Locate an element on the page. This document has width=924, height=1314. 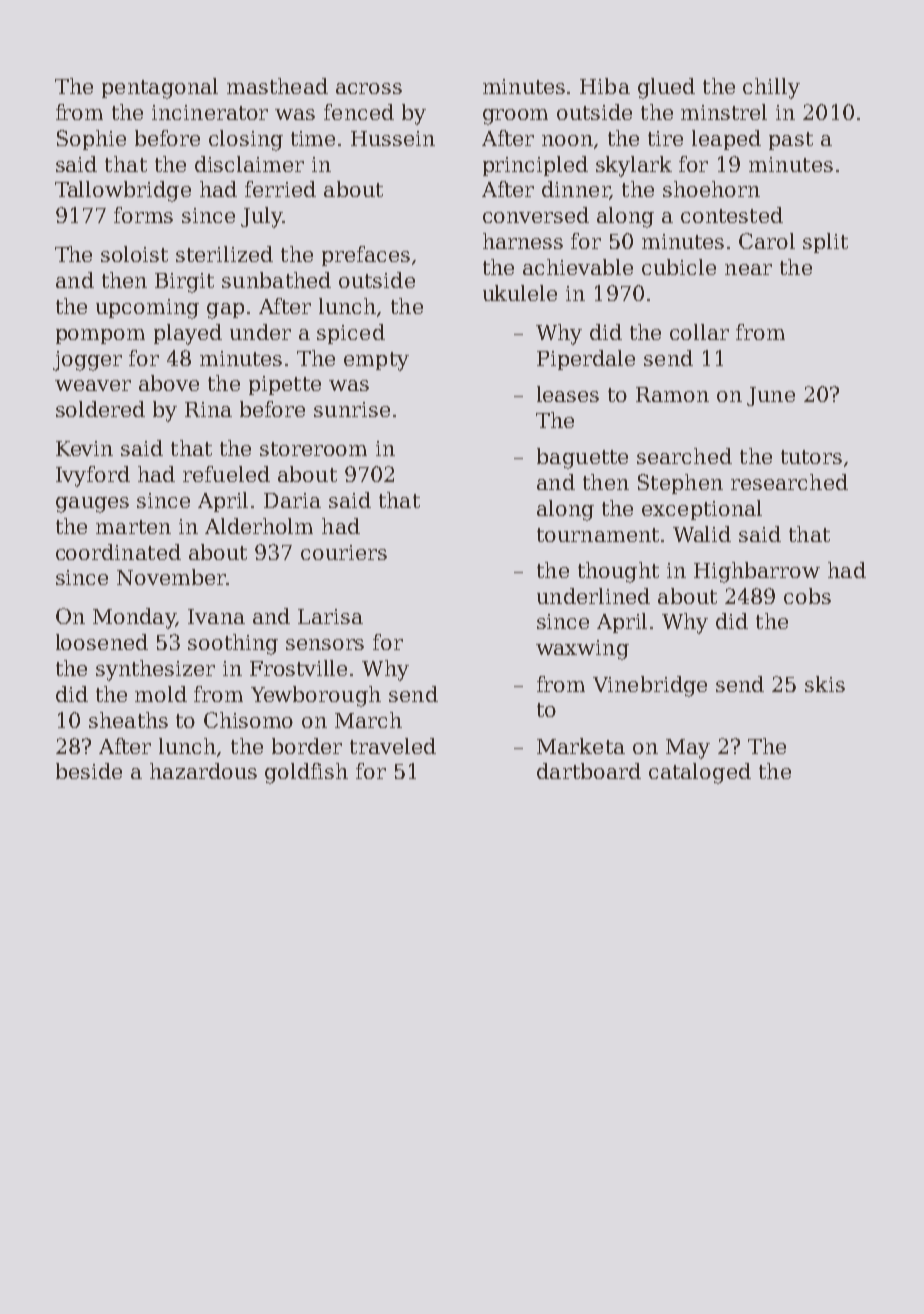
refueled is located at coordinates (226, 474).
